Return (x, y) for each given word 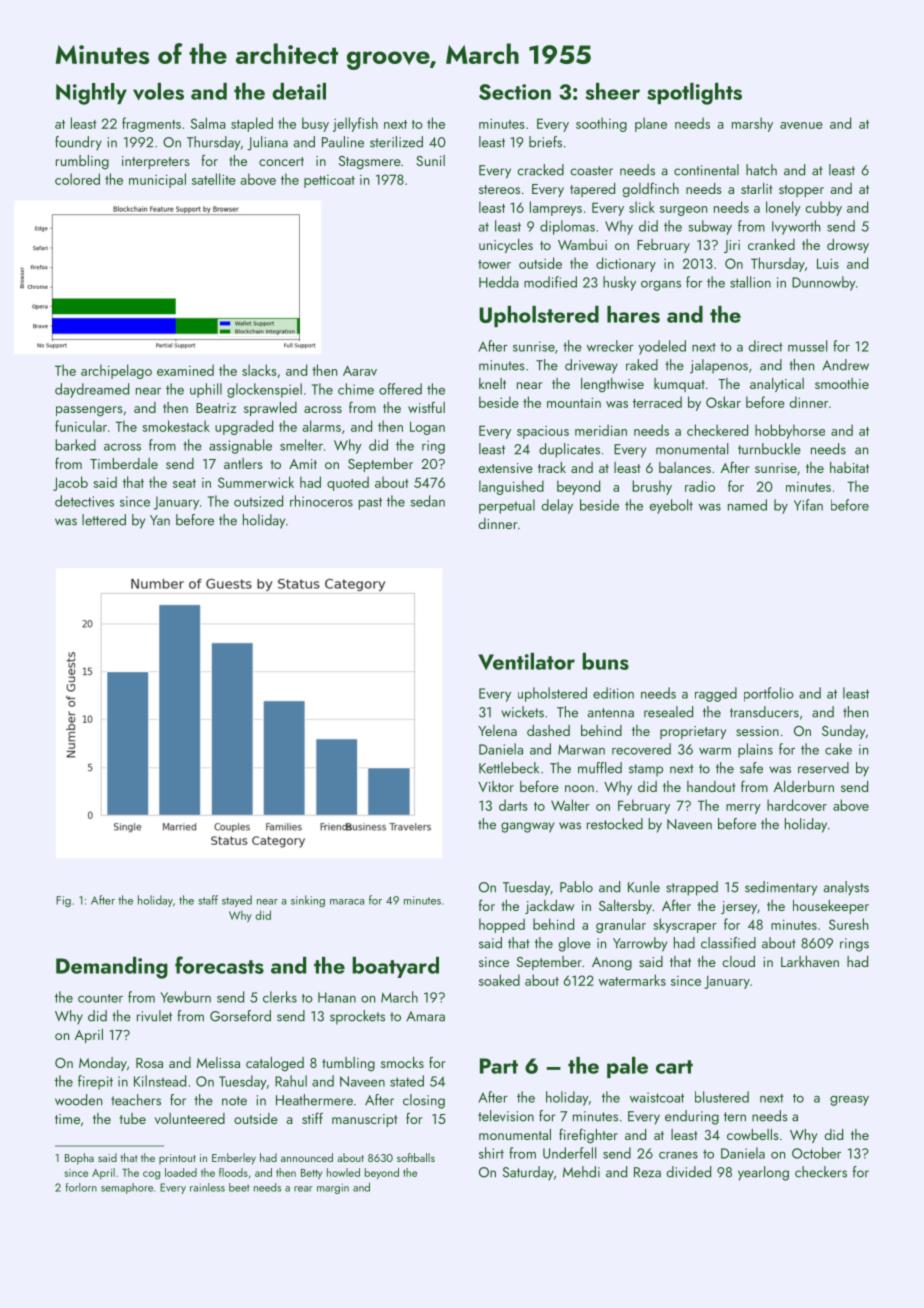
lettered (104, 520)
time (67, 1119)
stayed (237, 901)
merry (743, 809)
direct (766, 346)
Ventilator (526, 661)
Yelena (497, 730)
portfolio (769, 694)
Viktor (496, 786)
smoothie (842, 383)
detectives (84, 501)
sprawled (270, 409)
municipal (157, 180)
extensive (506, 468)
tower (494, 264)
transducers (764, 712)
